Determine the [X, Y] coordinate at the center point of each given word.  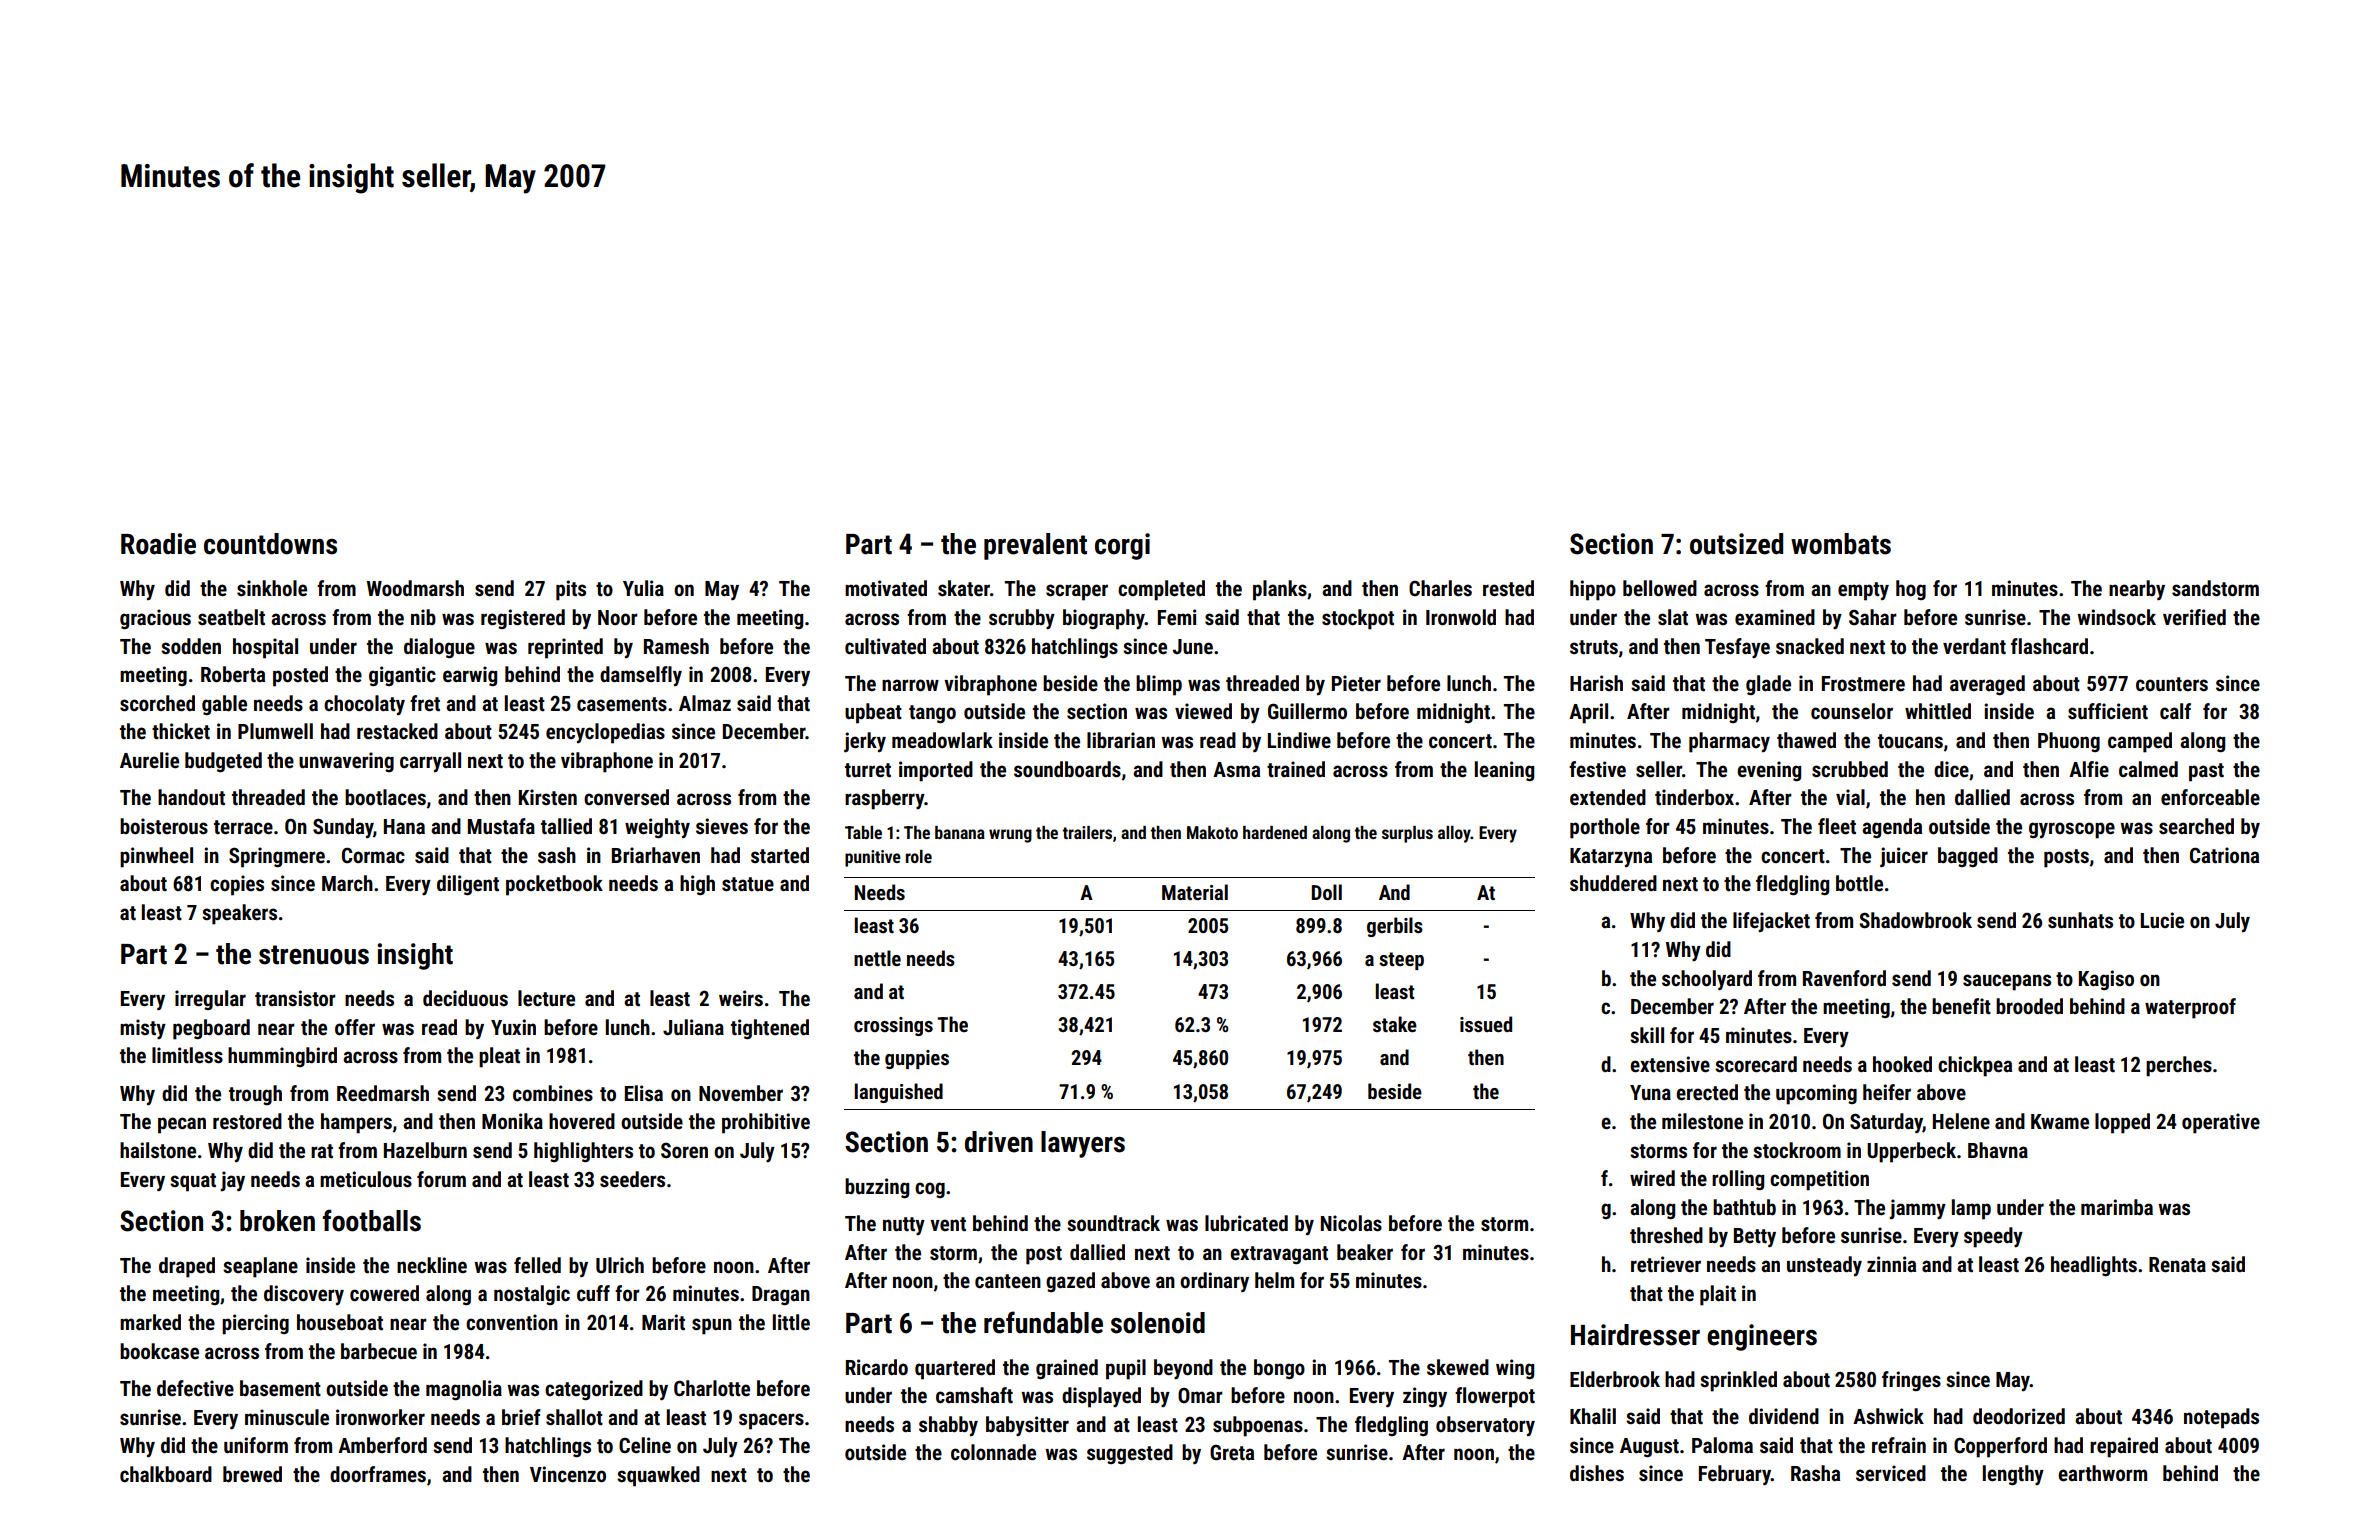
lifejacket [1771, 922]
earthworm [2102, 1473]
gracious [155, 619]
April [1588, 713]
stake [1395, 1024]
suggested [1130, 1454]
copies [237, 885]
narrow [910, 685]
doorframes [378, 1474]
